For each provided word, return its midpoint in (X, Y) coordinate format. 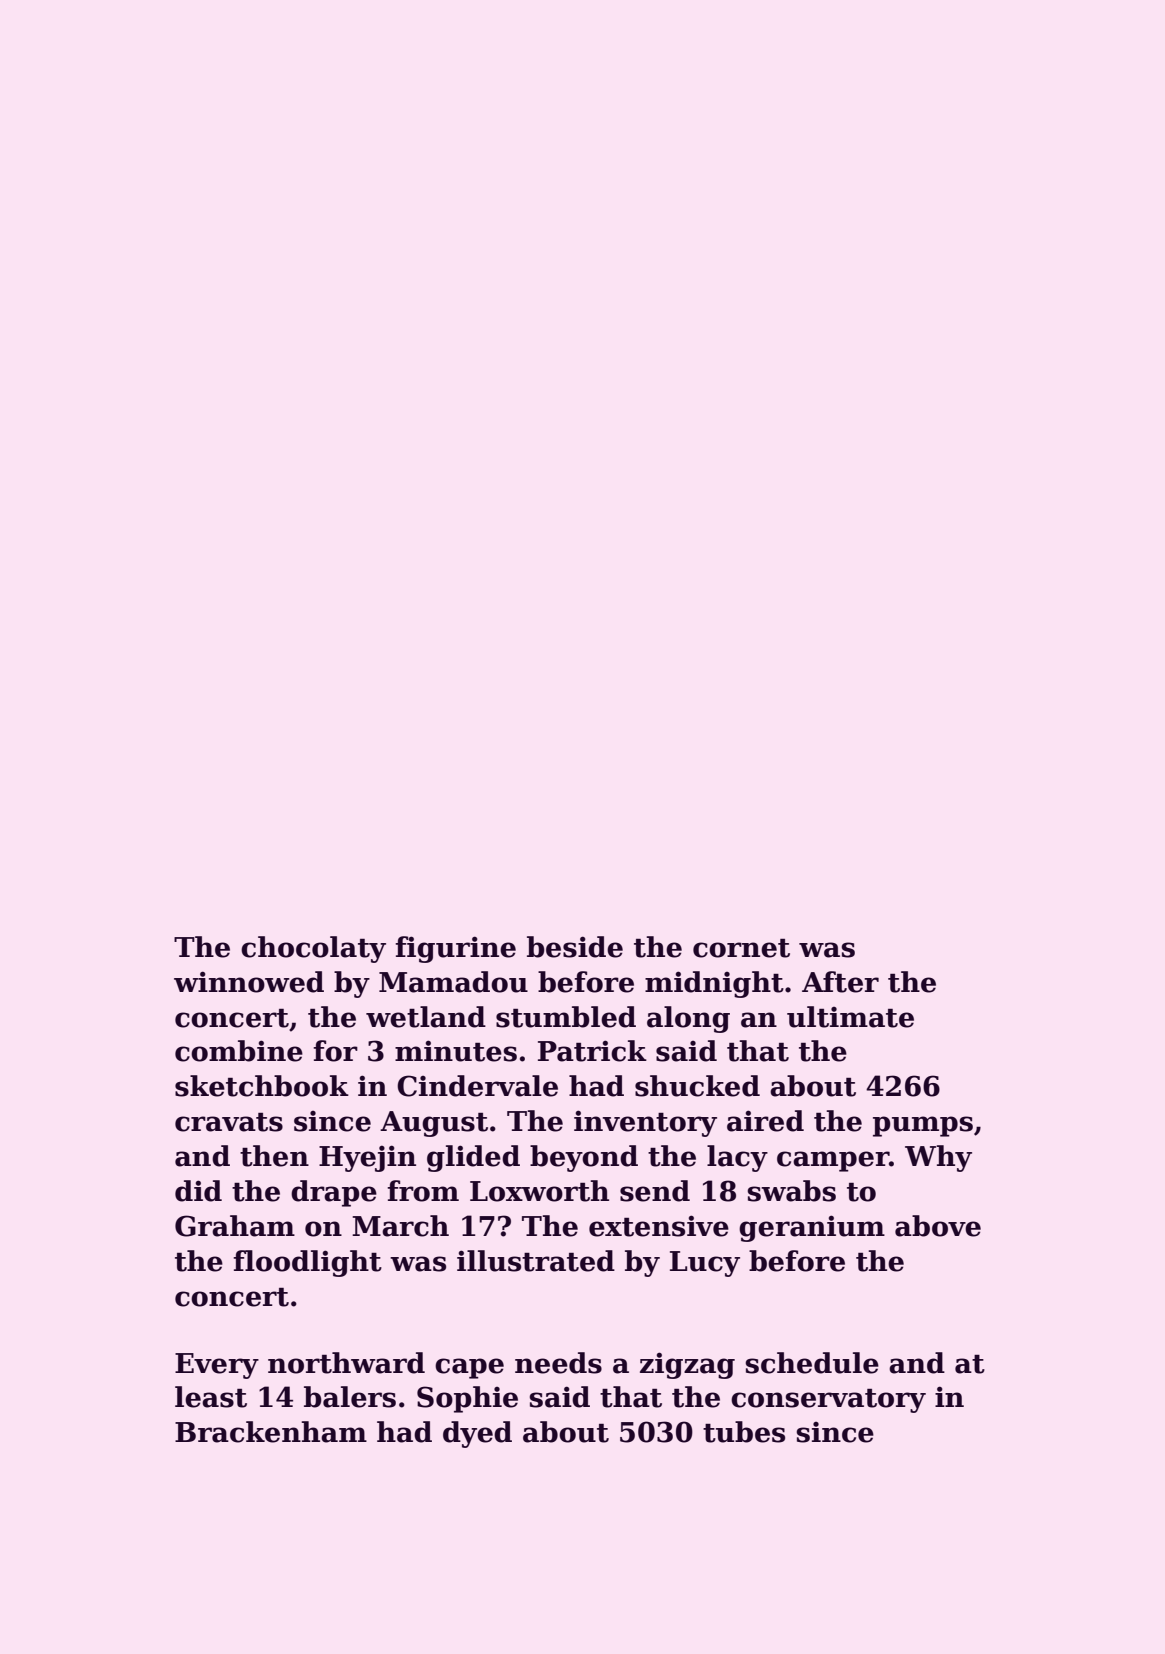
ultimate (850, 1017)
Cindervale (477, 1086)
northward (346, 1363)
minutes (456, 1051)
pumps (923, 1126)
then (274, 1156)
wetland (426, 1017)
